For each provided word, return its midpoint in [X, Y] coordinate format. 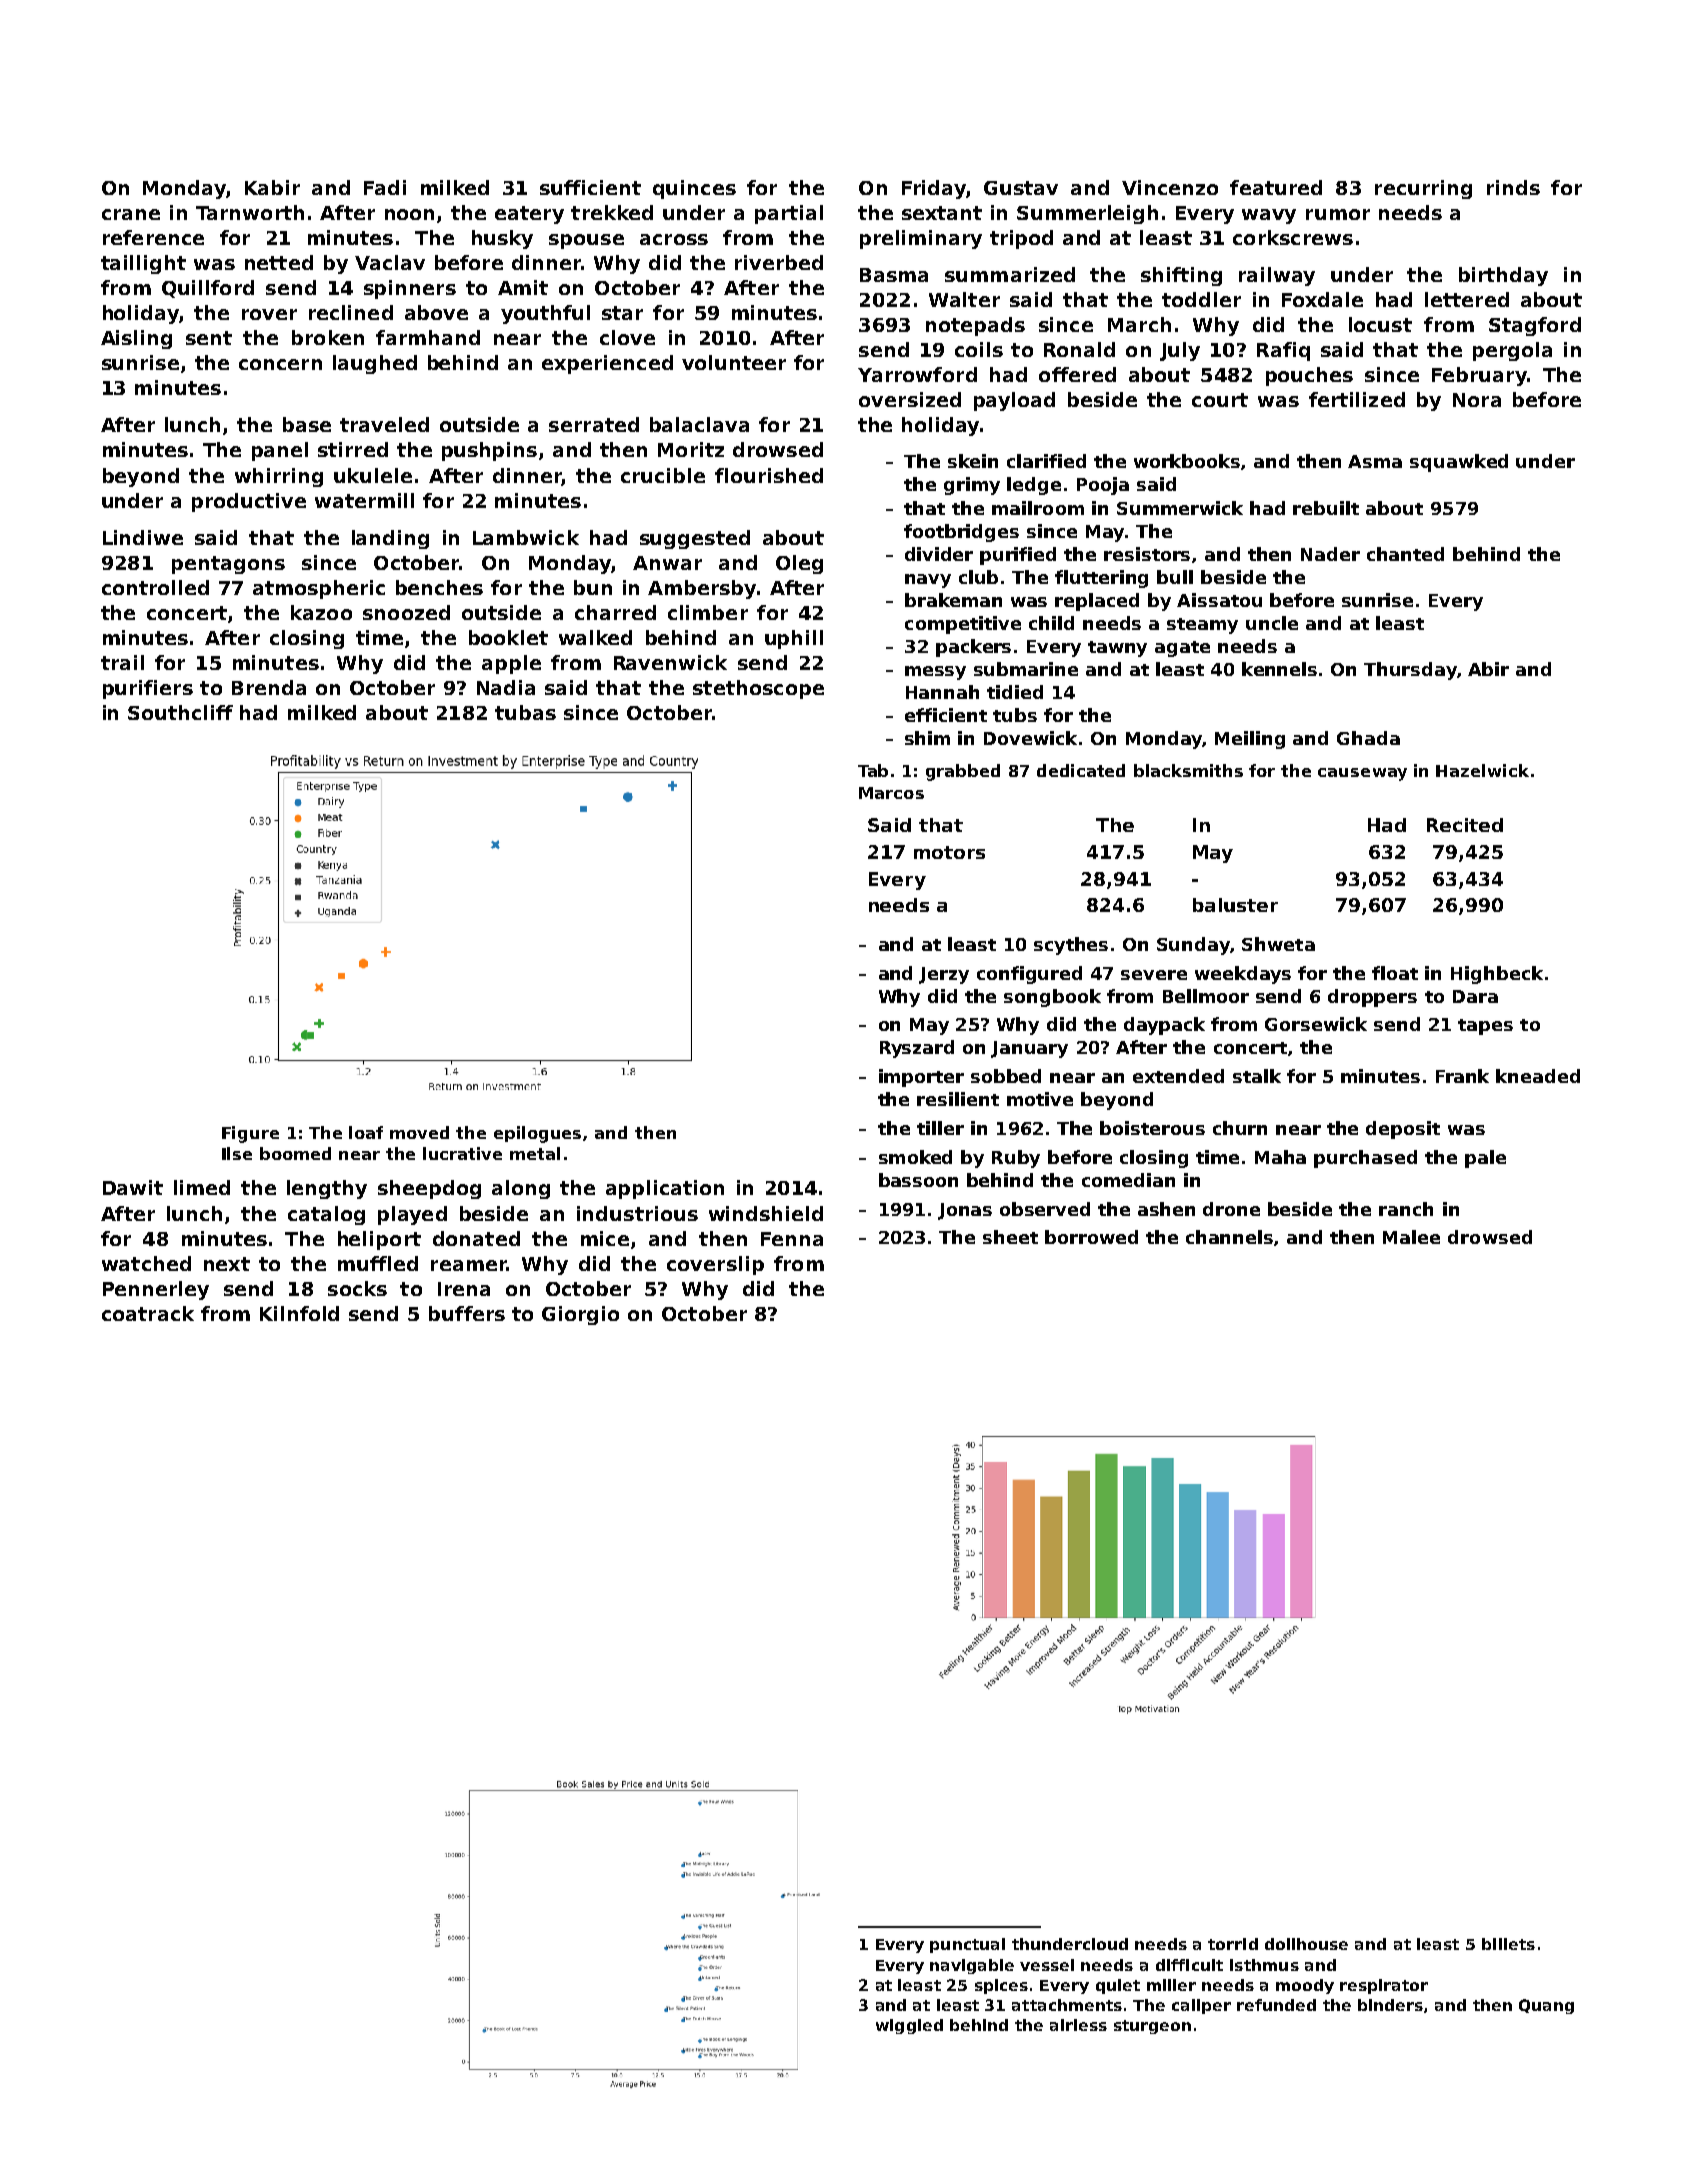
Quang [1546, 2006]
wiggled [909, 2026]
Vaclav [390, 262]
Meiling [1250, 740]
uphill [794, 639]
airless [1078, 2025]
